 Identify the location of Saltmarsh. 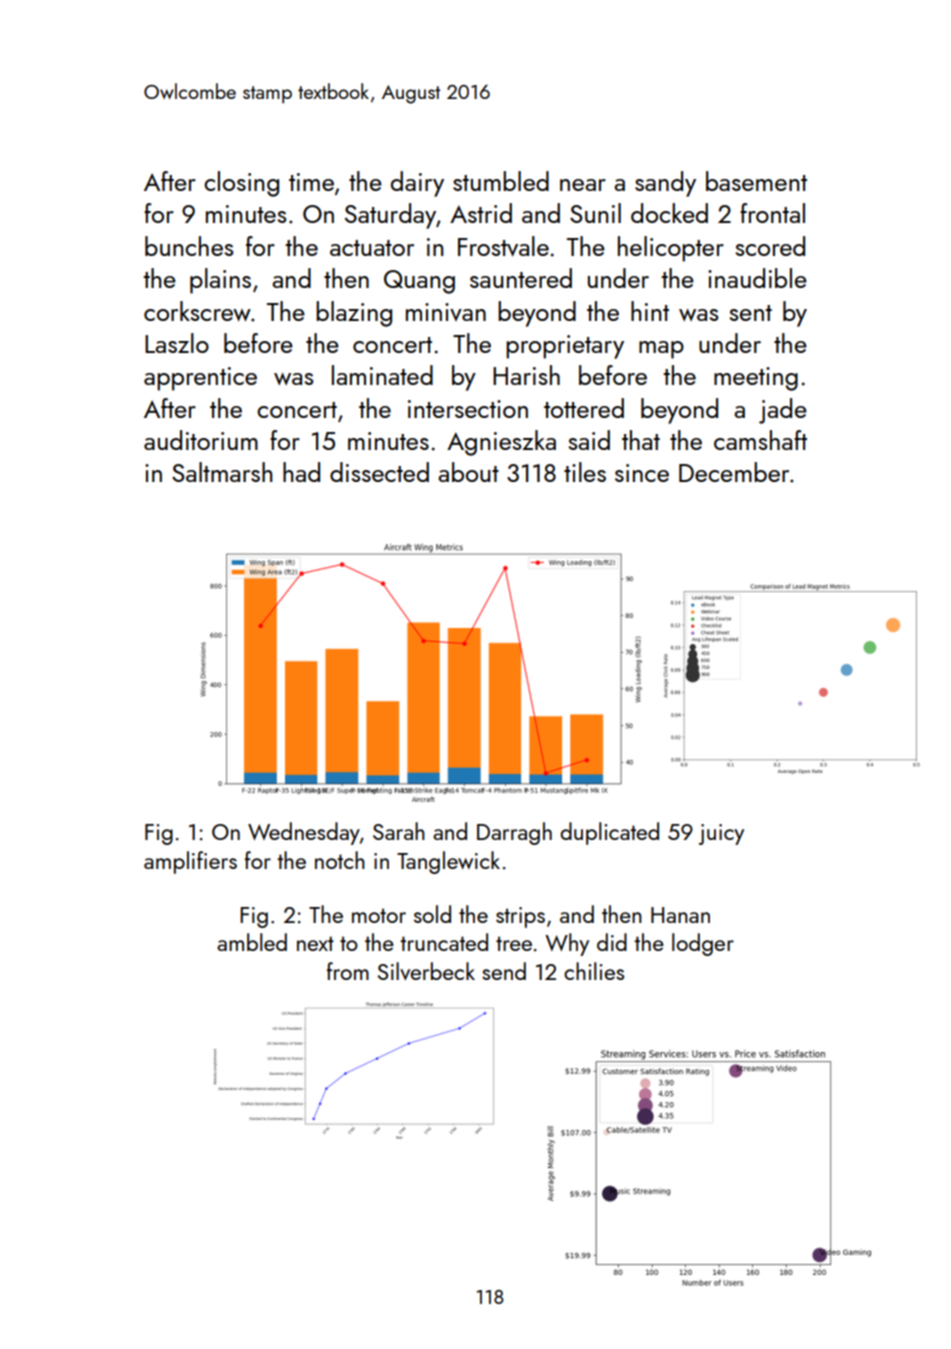
(222, 472).
